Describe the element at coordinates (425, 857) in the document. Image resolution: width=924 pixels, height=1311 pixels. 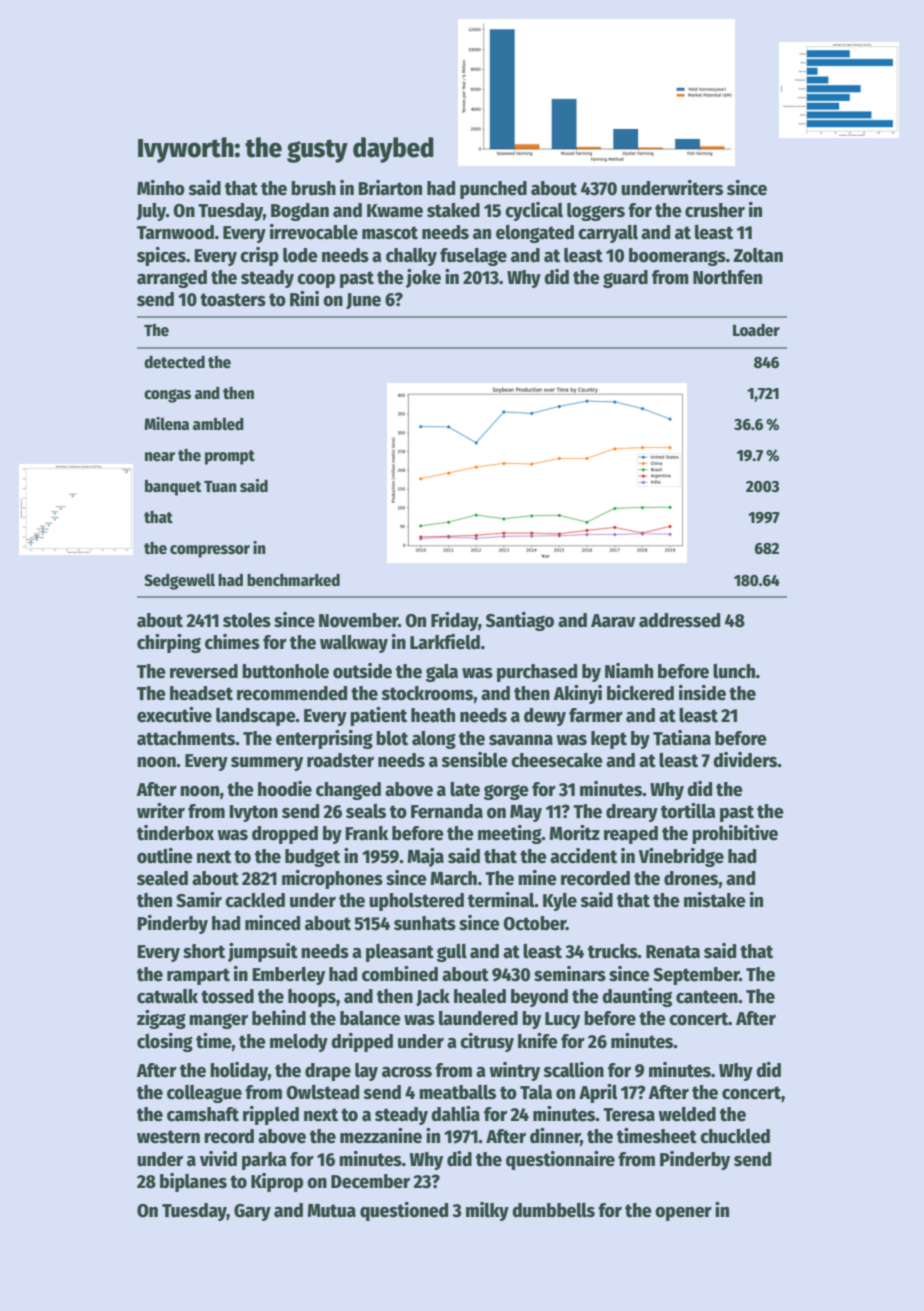
I see `Maja` at that location.
